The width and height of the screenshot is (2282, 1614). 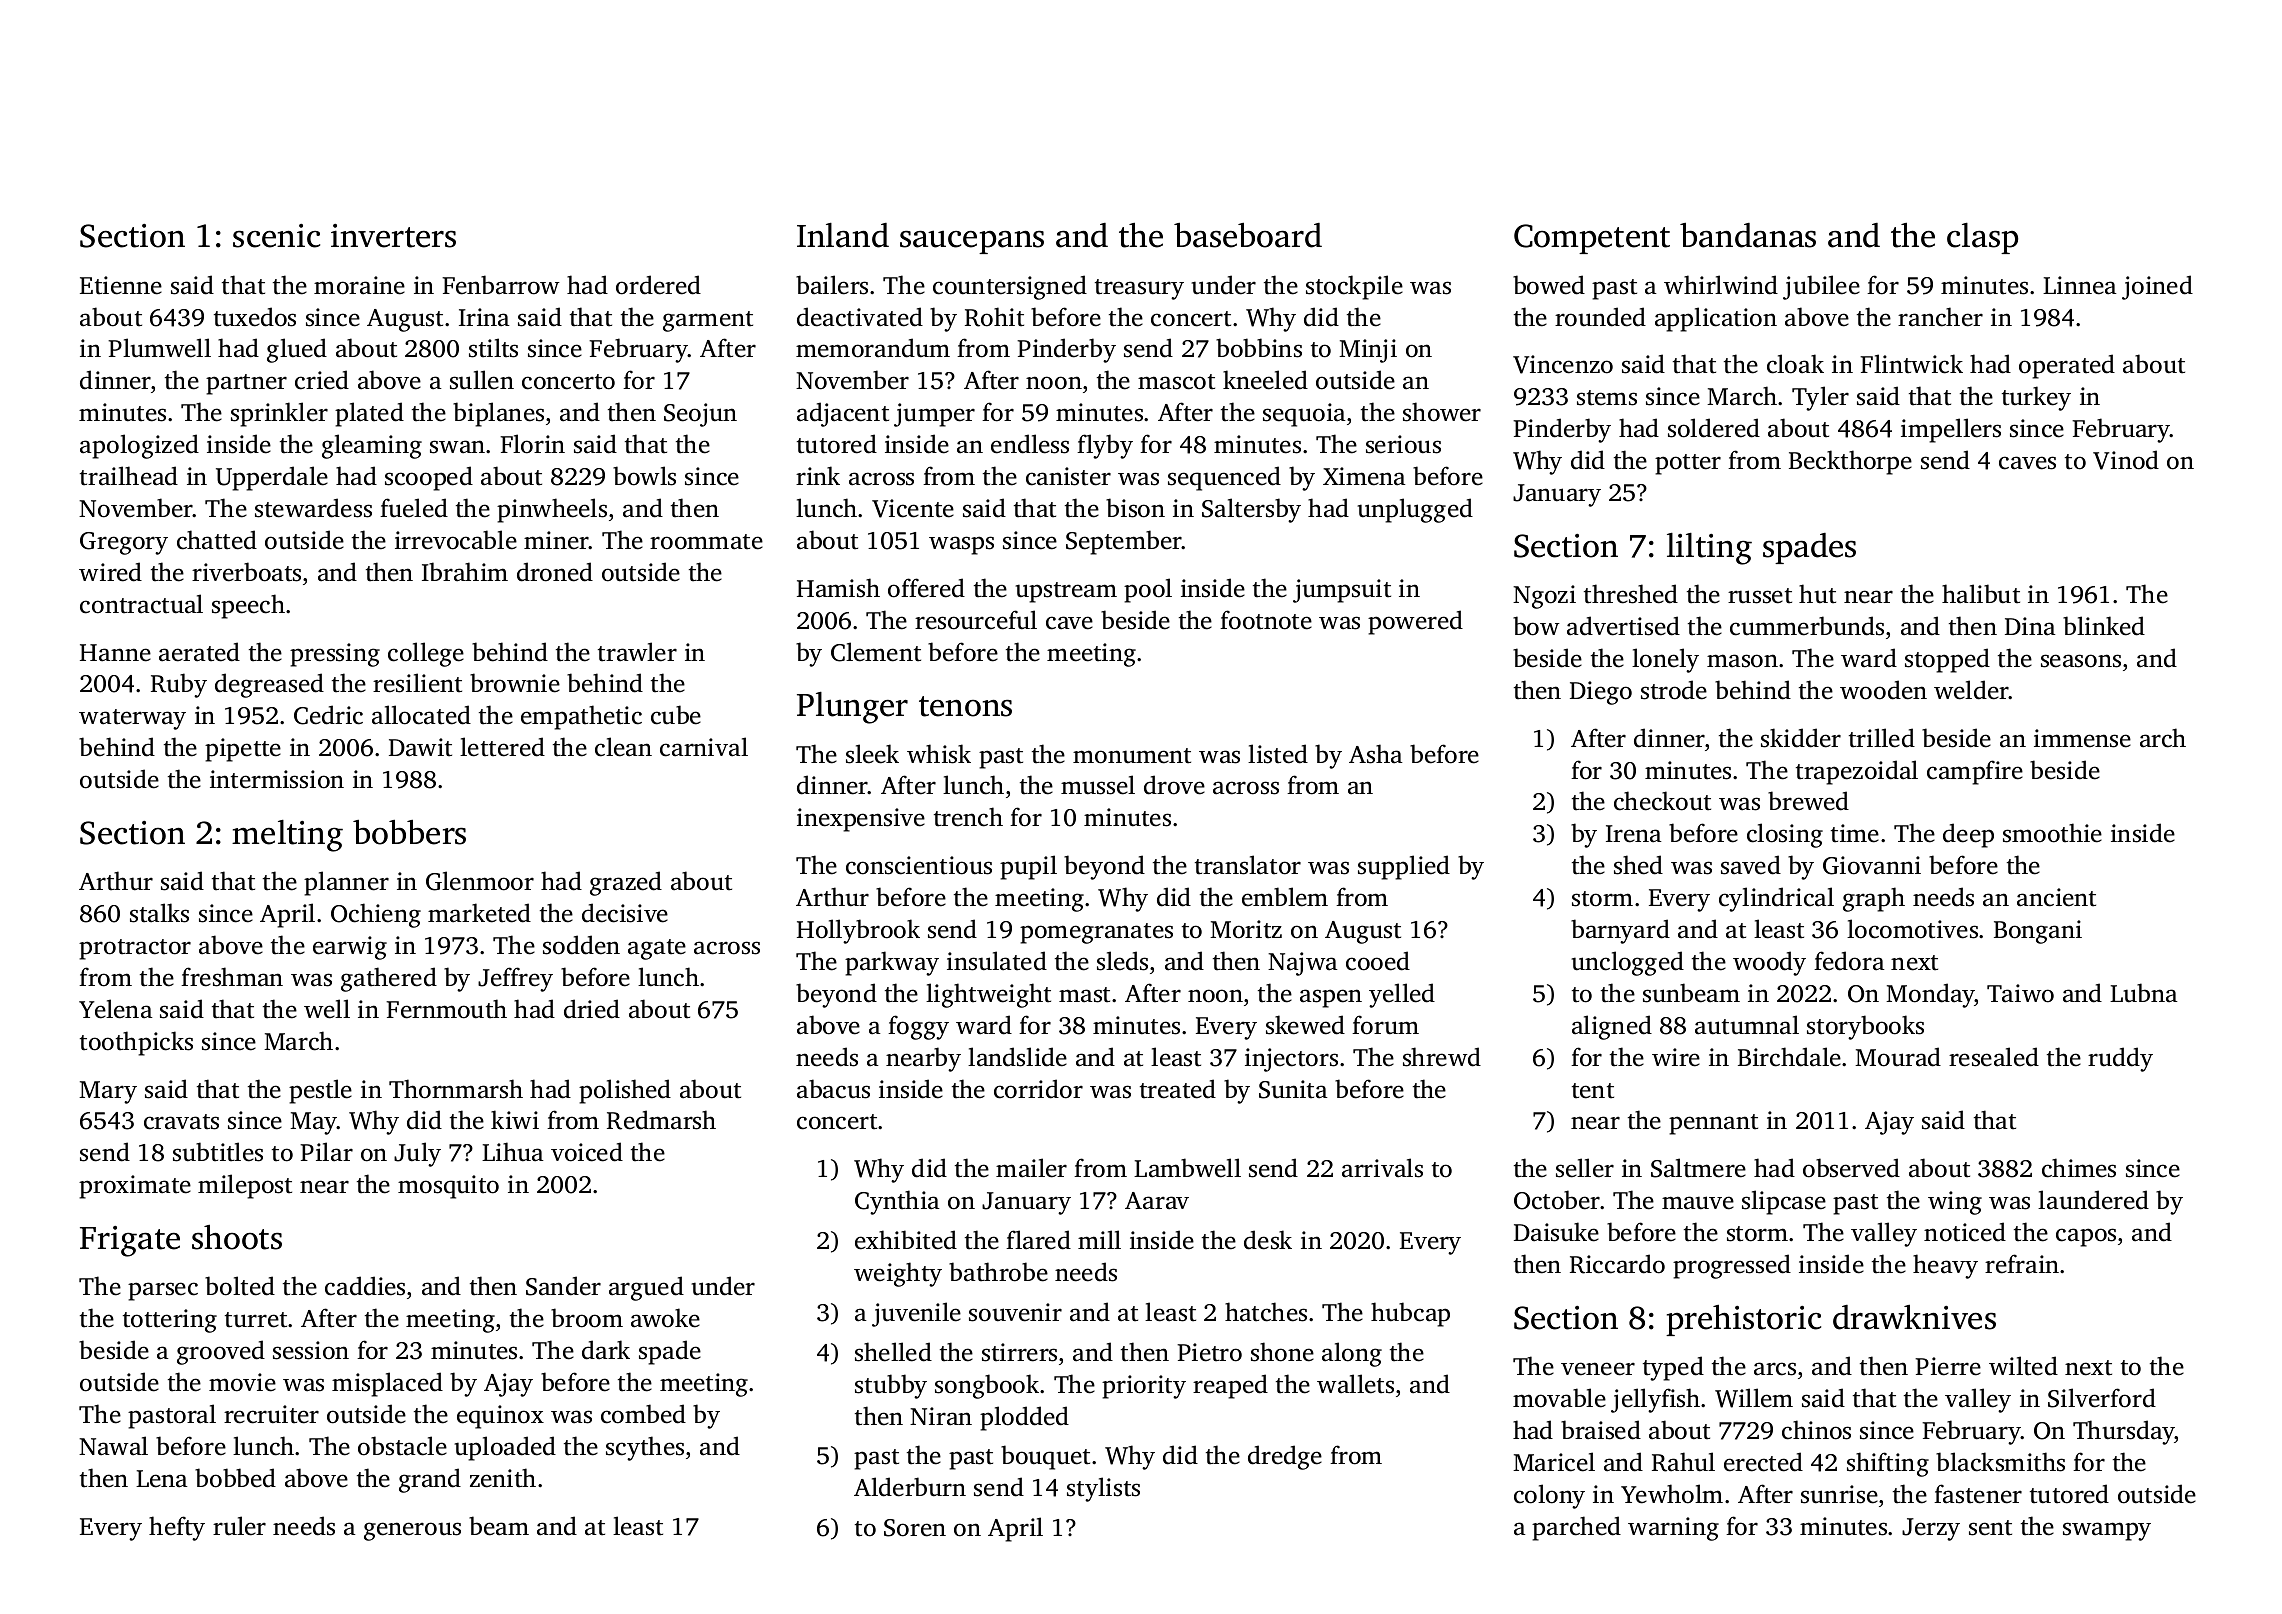 I want to click on flyby, so click(x=1105, y=446).
